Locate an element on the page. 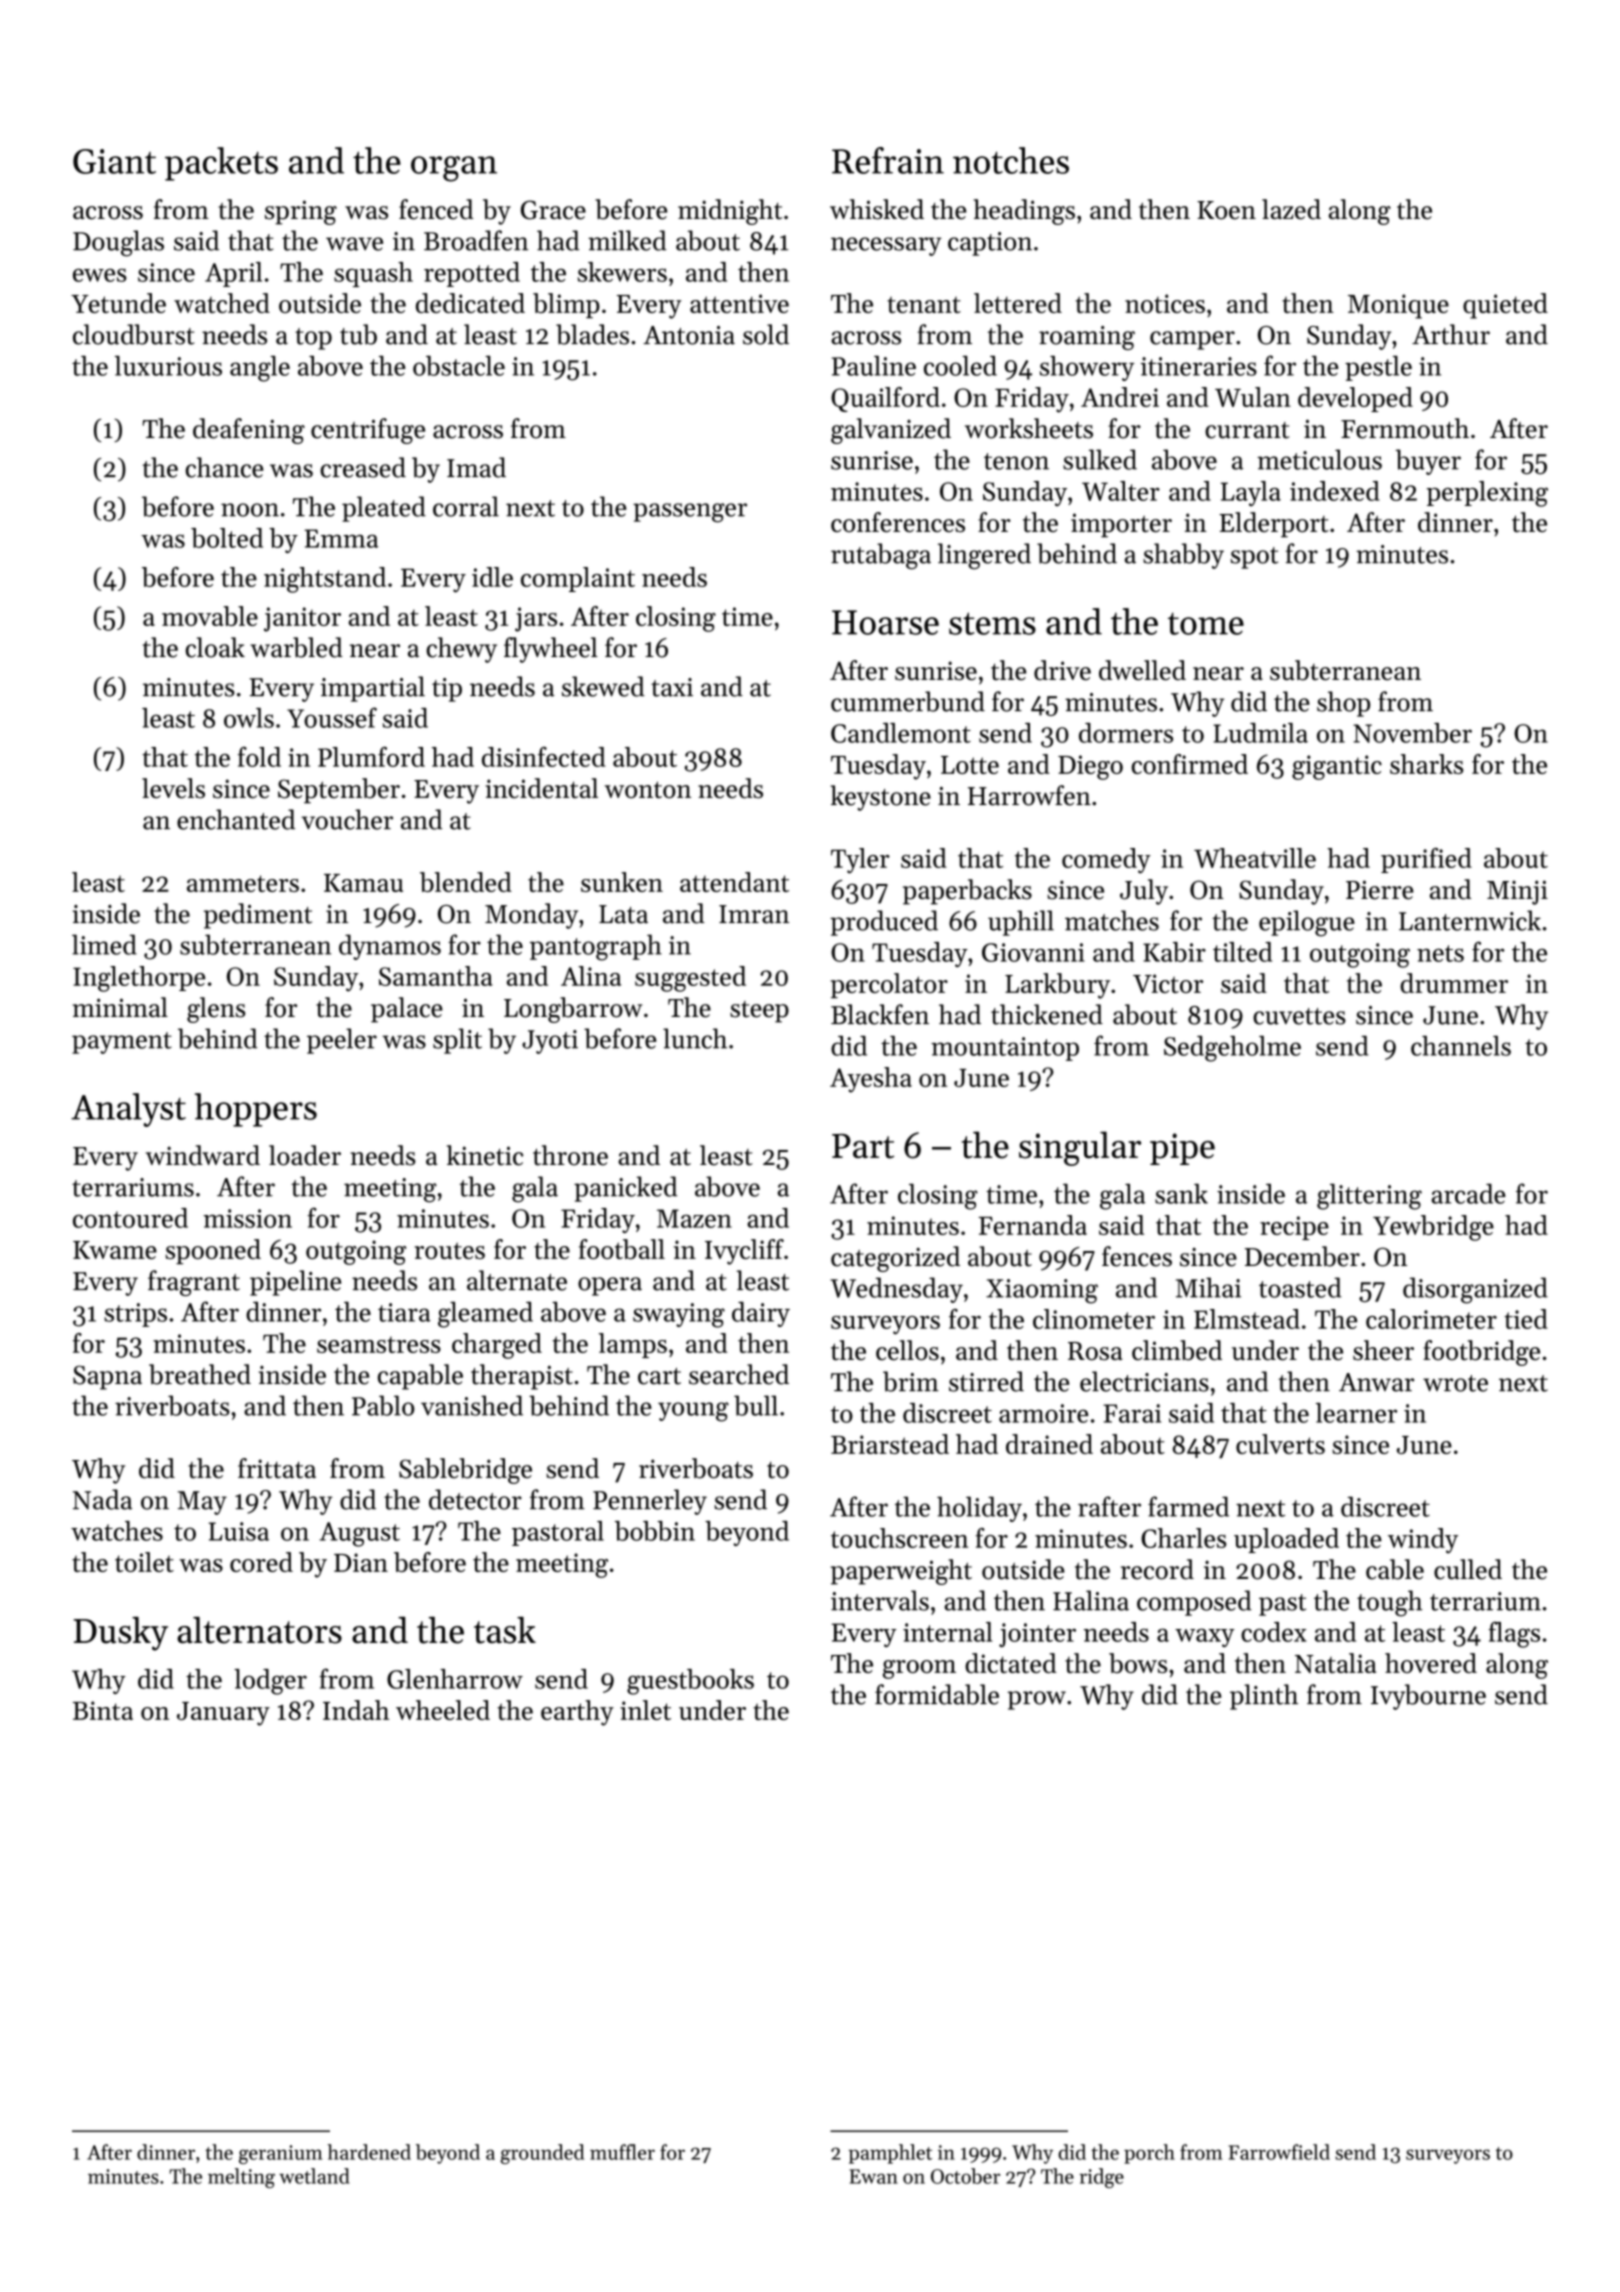 Image resolution: width=1620 pixels, height=2292 pixels. Hoarse is located at coordinates (885, 622).
